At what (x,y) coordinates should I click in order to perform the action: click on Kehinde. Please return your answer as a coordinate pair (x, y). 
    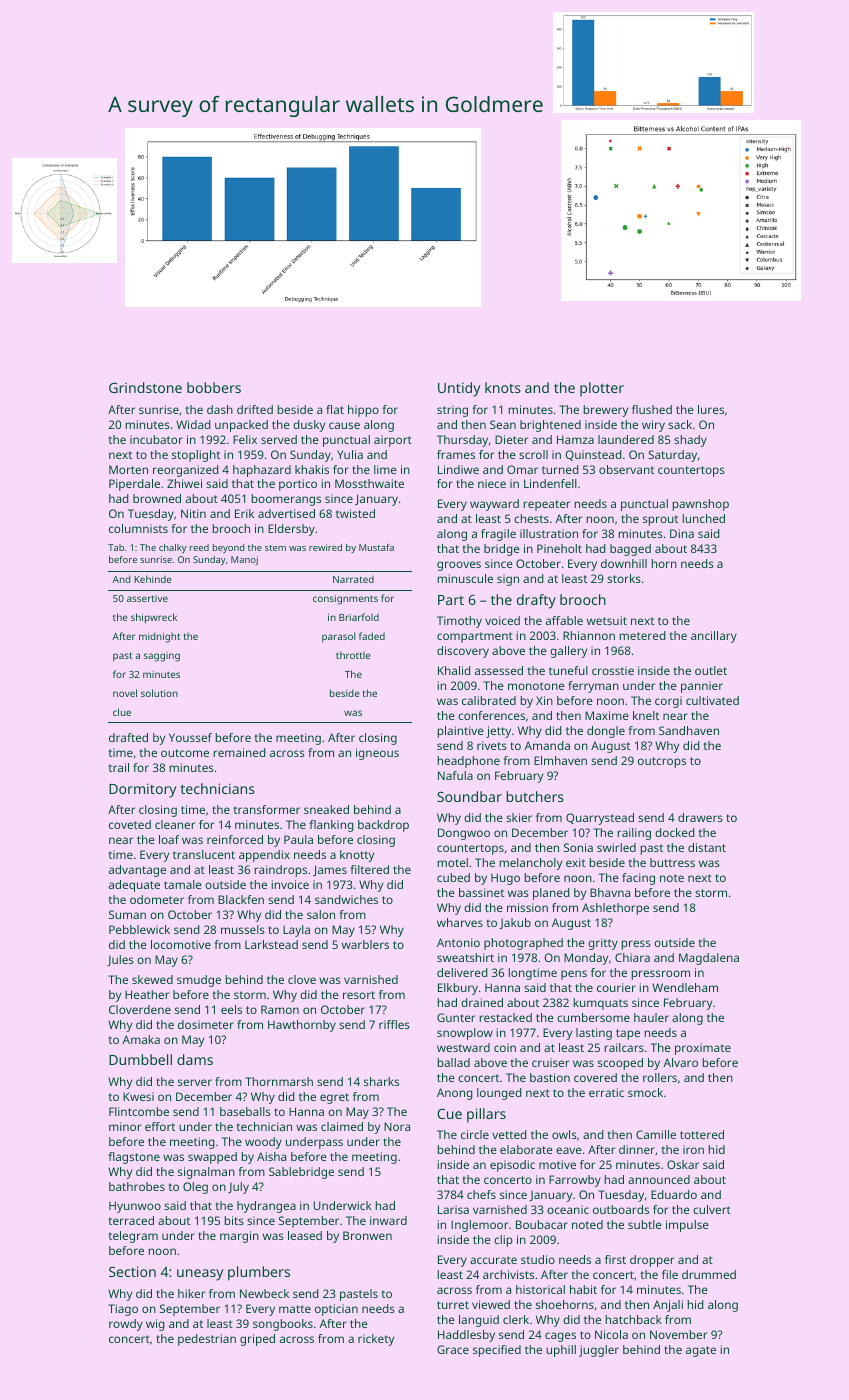
    Looking at the image, I should click on (153, 579).
